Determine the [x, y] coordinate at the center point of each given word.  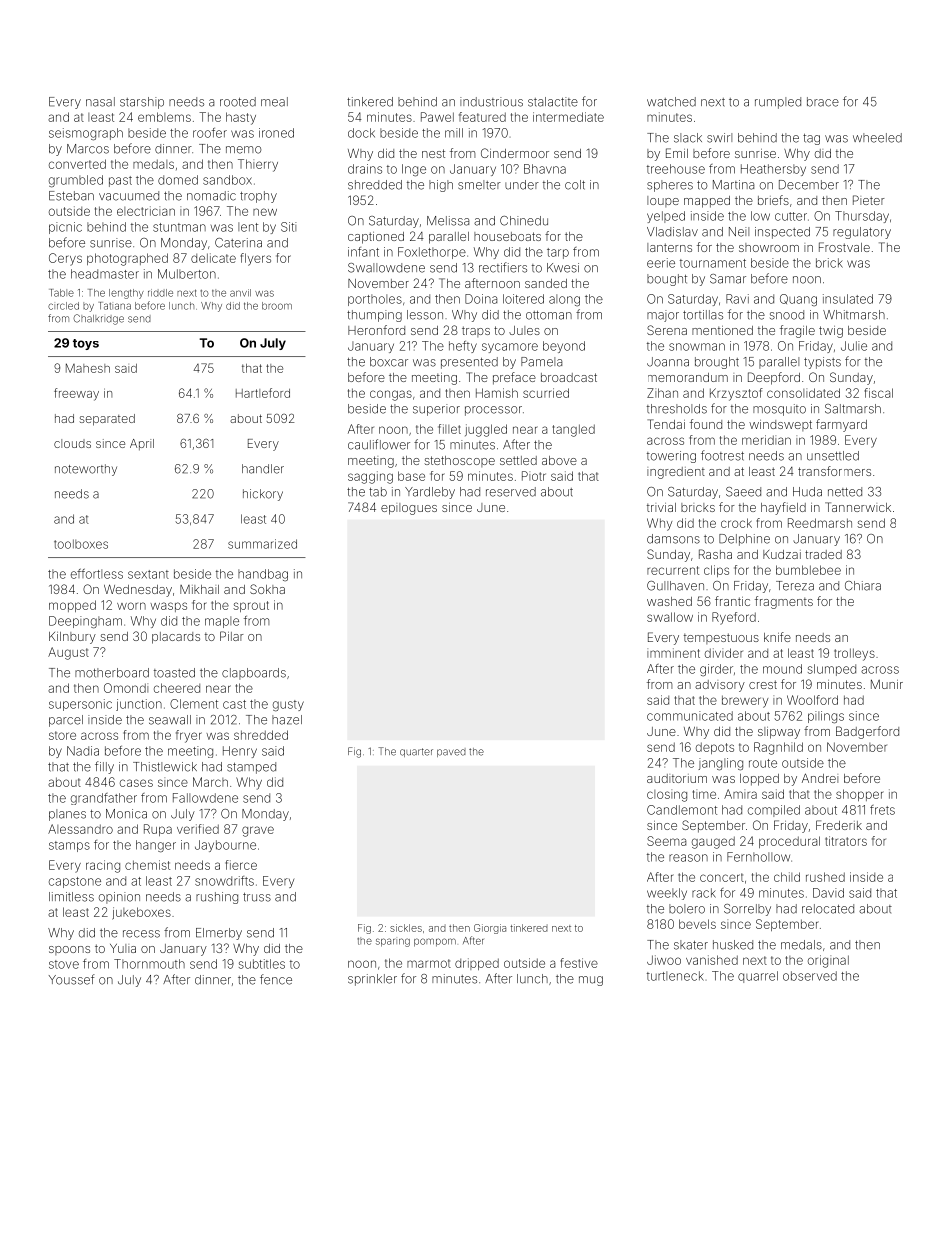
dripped [477, 964]
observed [810, 976]
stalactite [553, 102]
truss [257, 897]
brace [823, 102]
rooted [238, 102]
